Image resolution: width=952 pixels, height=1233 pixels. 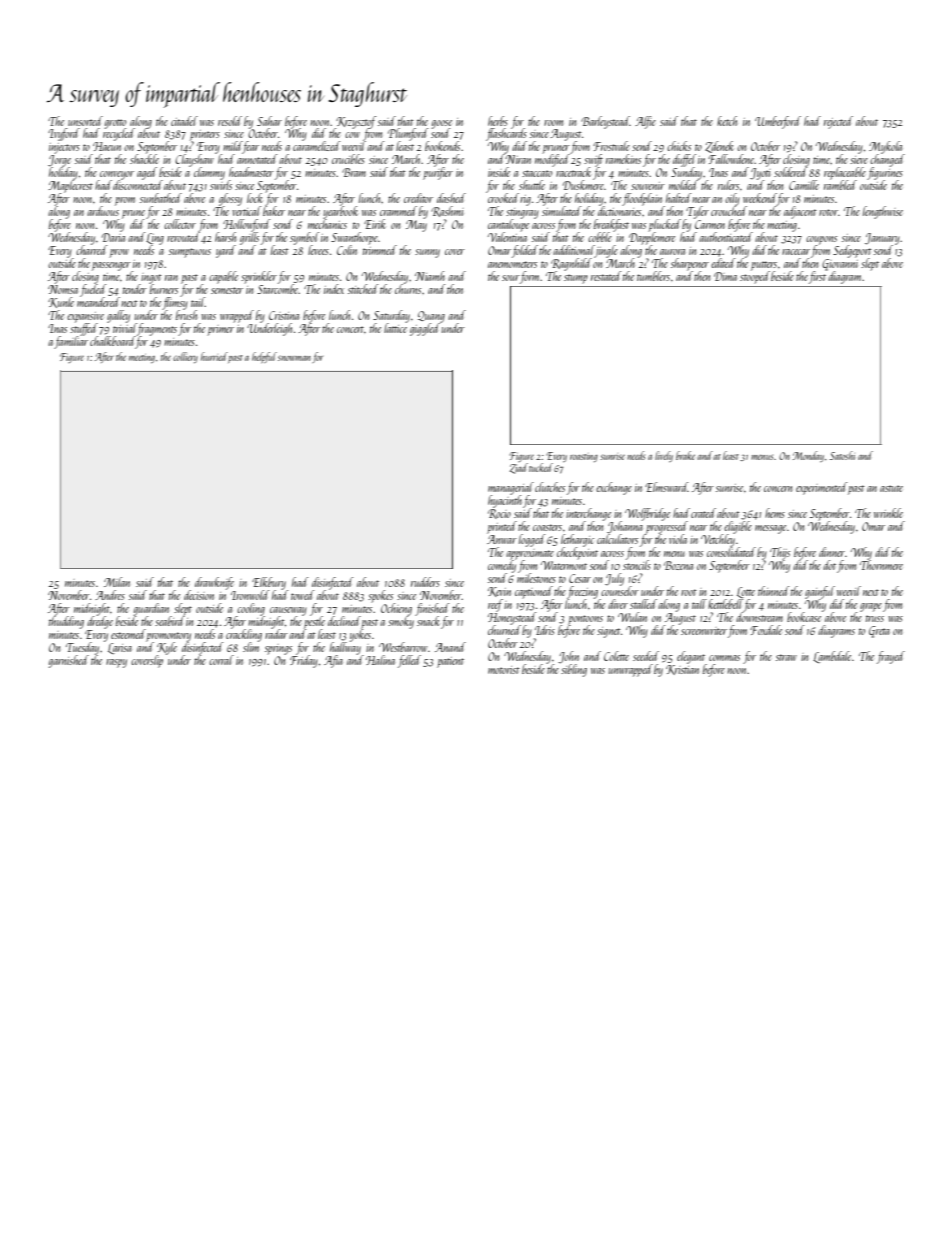 What do you see at coordinates (840, 265) in the page?
I see `Giovanni` at bounding box center [840, 265].
